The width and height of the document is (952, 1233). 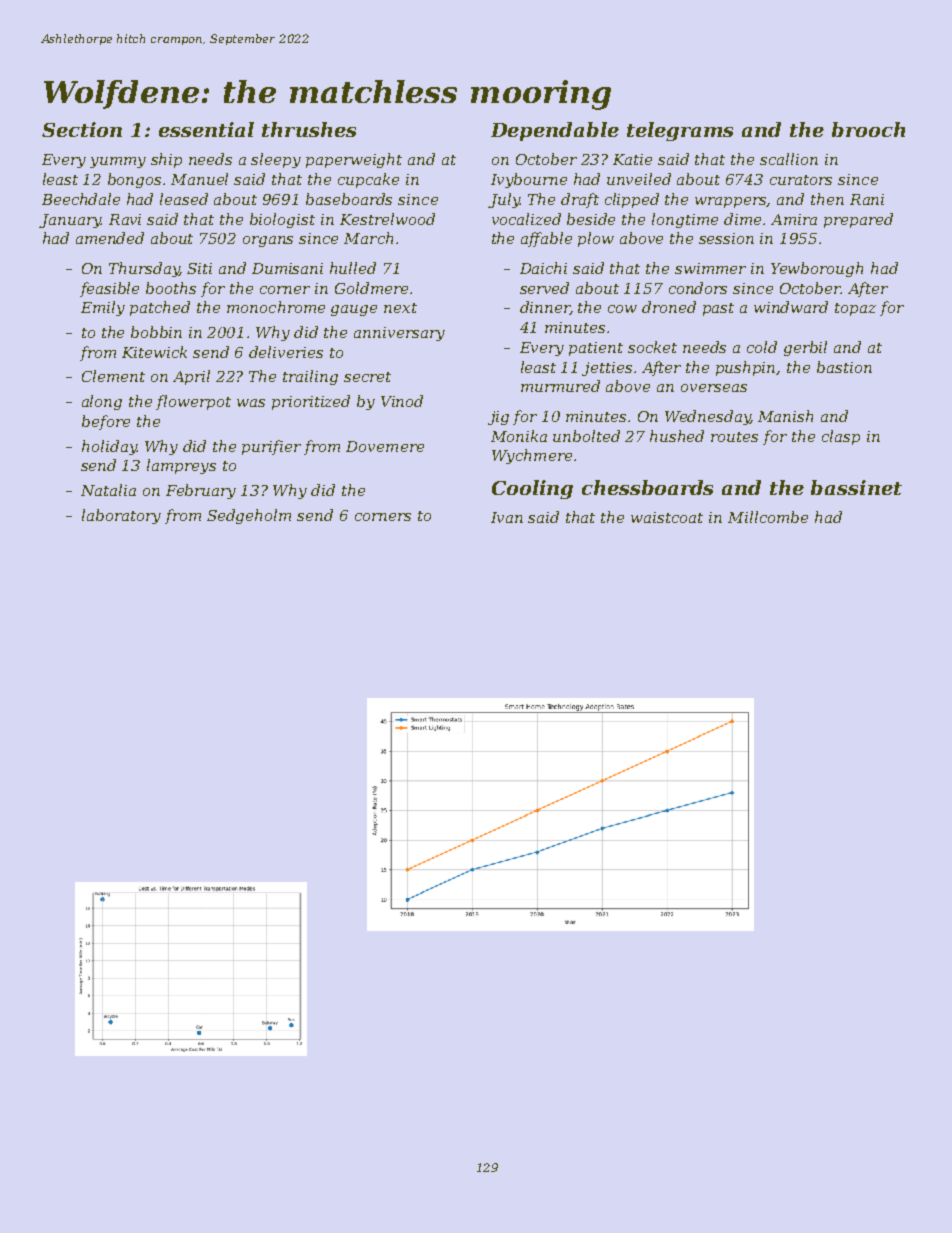 What do you see at coordinates (734, 437) in the document?
I see `routes` at bounding box center [734, 437].
